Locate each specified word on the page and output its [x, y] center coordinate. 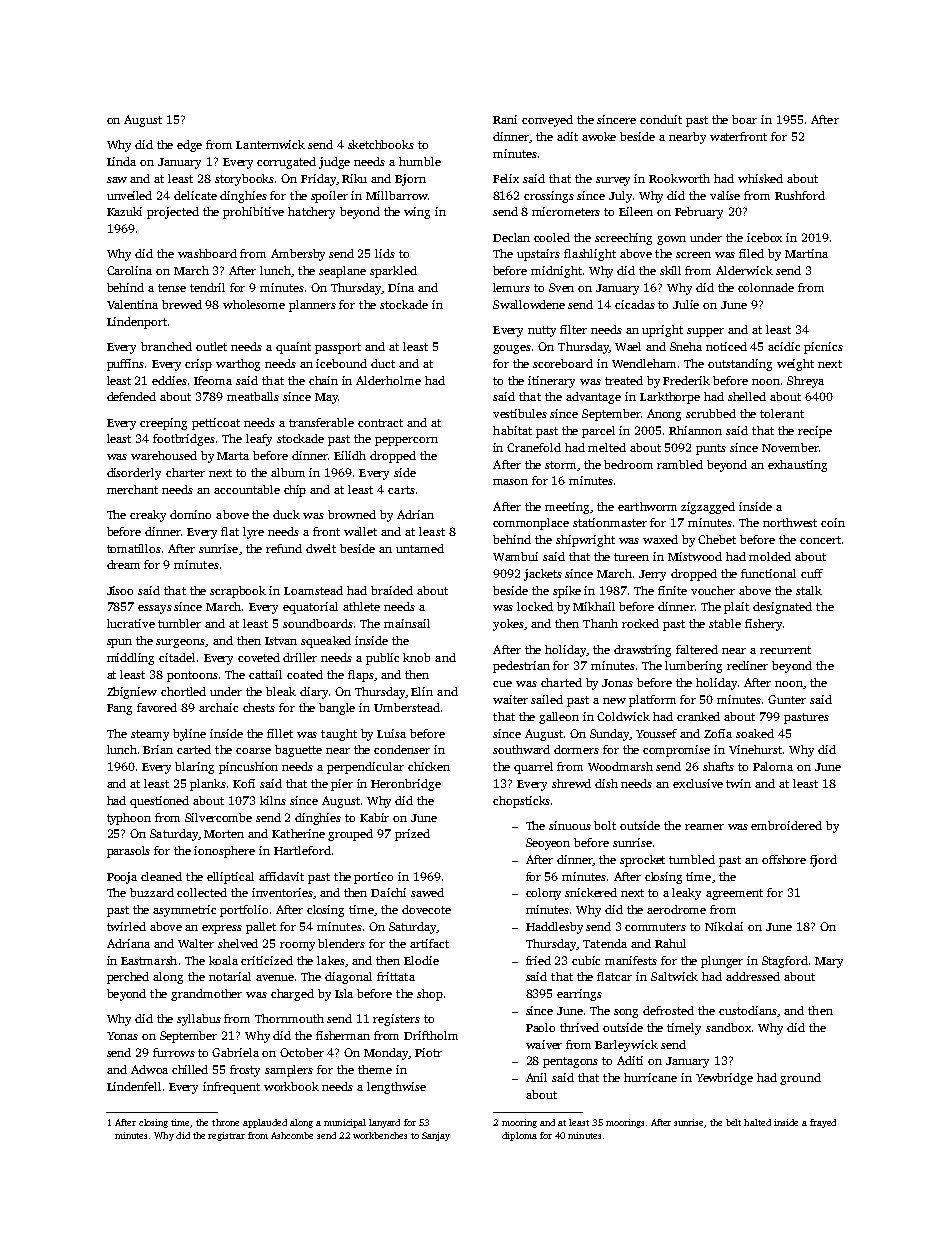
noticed [726, 346]
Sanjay [436, 1136]
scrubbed [711, 413]
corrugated [286, 163]
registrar [226, 1136]
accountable [247, 489]
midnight [556, 272]
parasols [128, 852]
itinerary [551, 382]
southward [521, 749]
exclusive [698, 783]
